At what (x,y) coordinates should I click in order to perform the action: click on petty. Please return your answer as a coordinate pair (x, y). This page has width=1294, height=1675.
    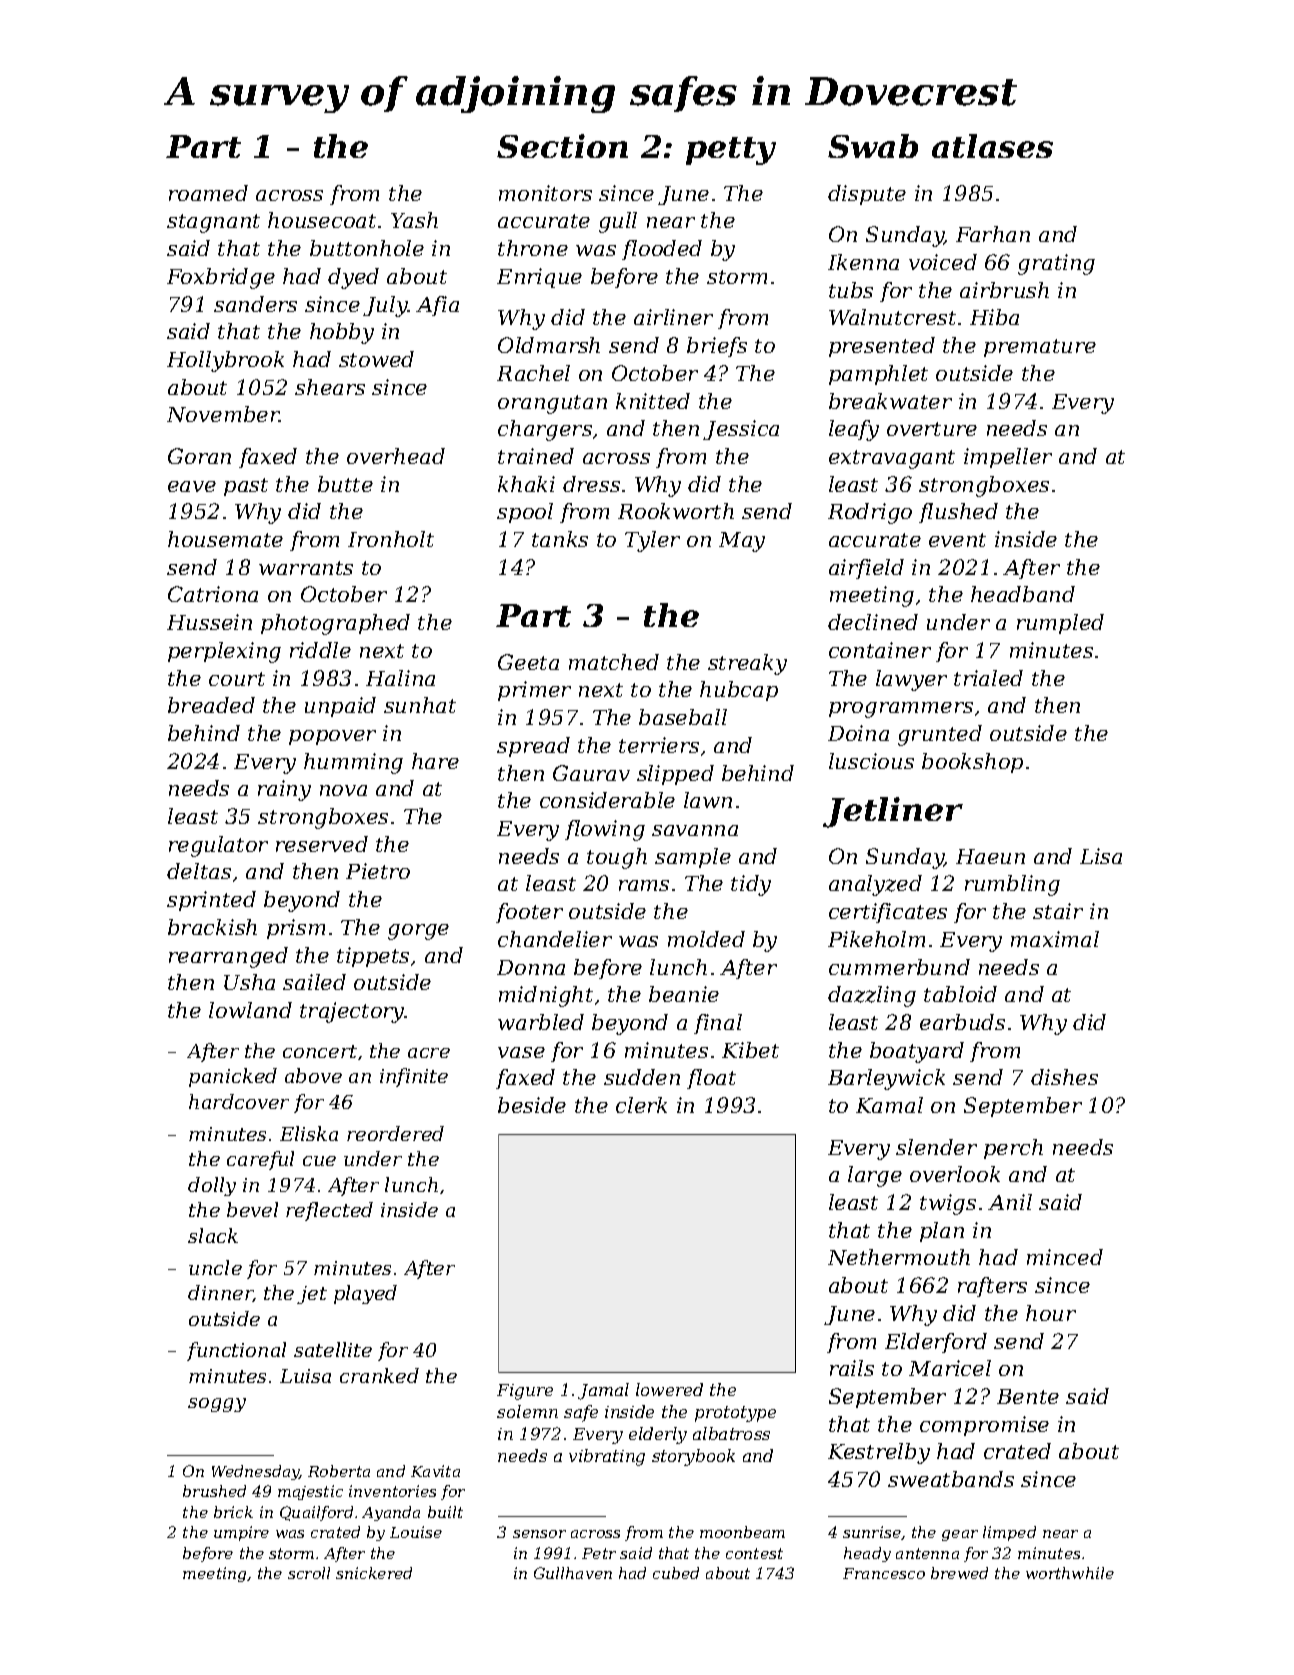
    Looking at the image, I should click on (731, 151).
